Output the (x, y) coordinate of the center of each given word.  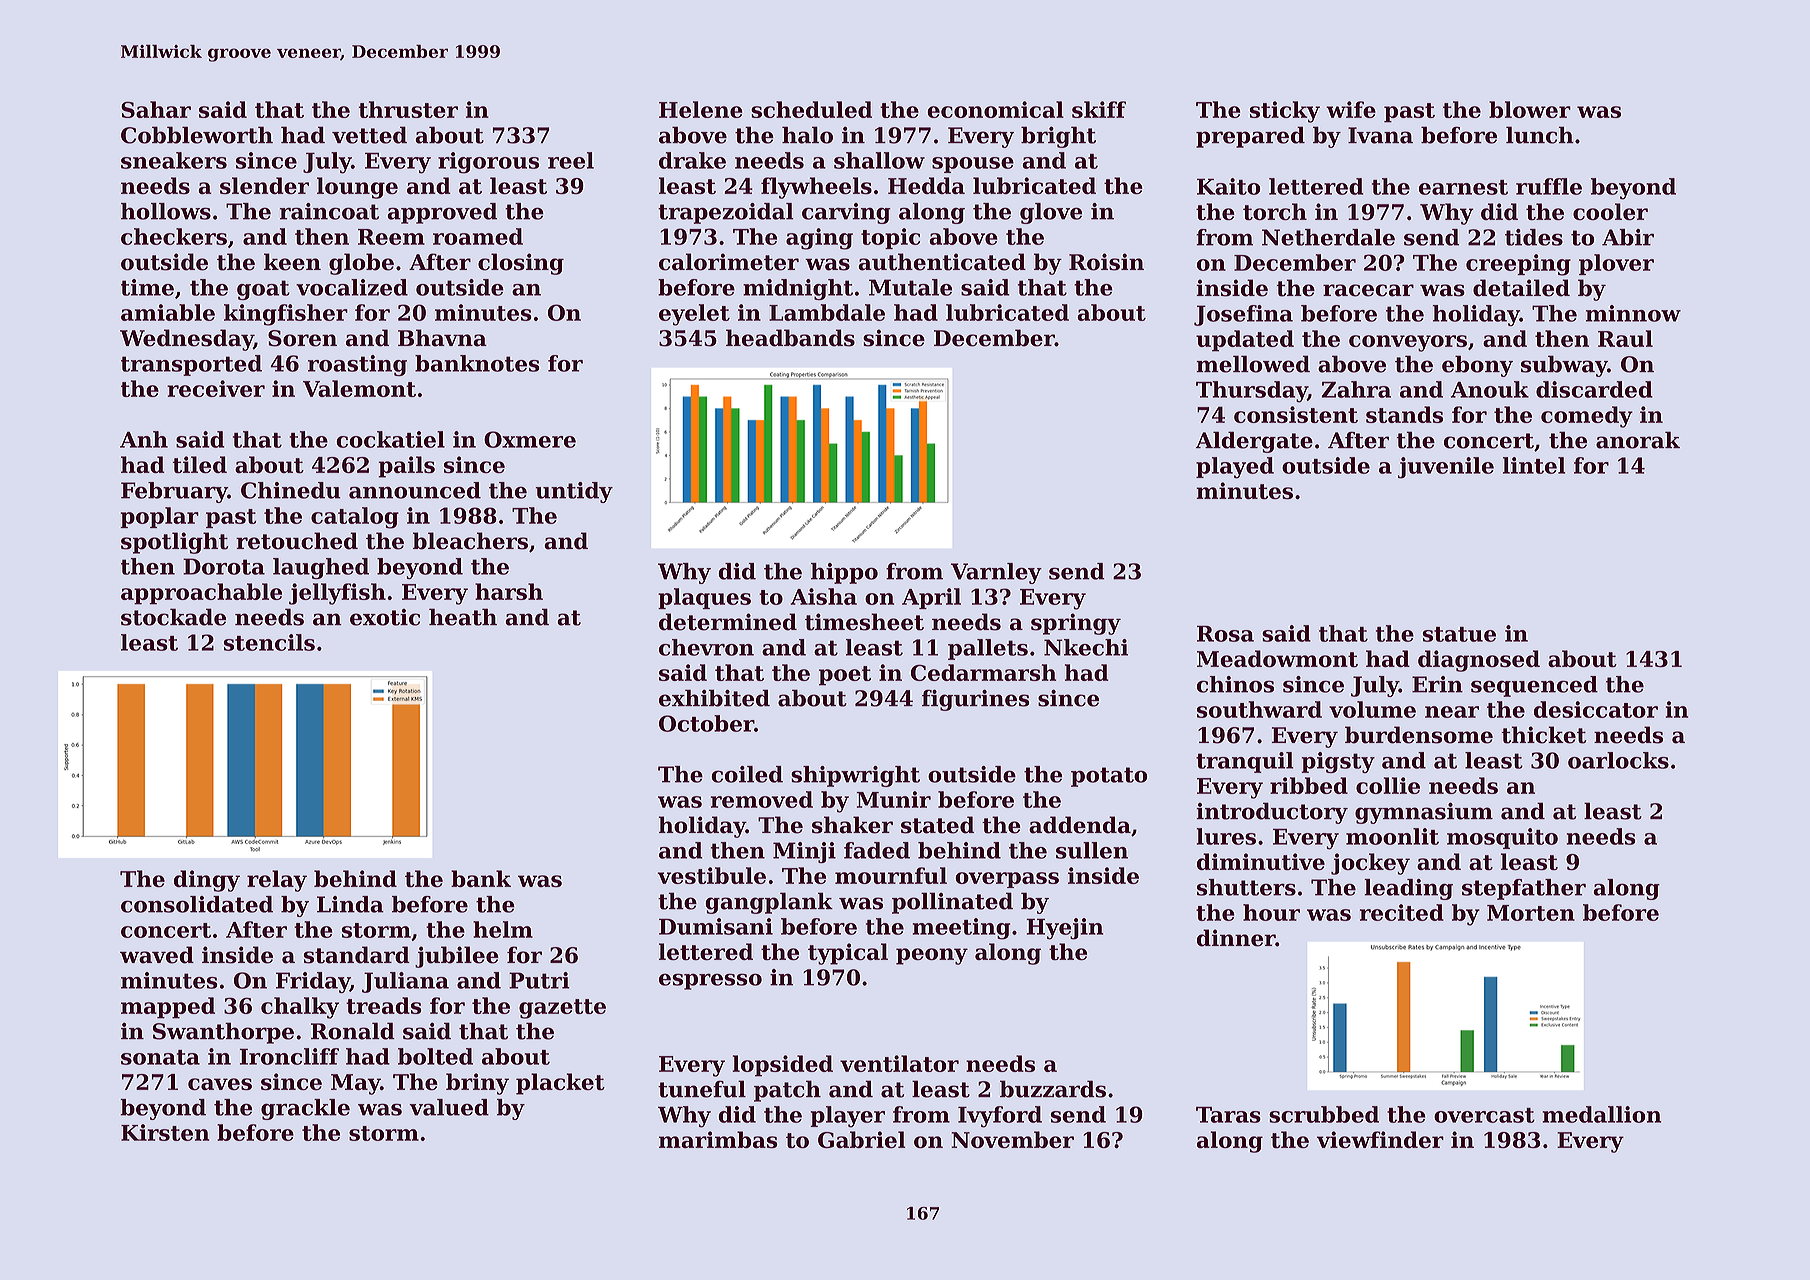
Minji (804, 852)
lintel (1534, 465)
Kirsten (165, 1132)
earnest (1463, 187)
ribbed (1309, 785)
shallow (879, 160)
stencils (269, 642)
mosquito (1502, 838)
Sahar (156, 109)
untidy (574, 492)
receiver (216, 388)
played (1235, 468)
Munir (894, 799)
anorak (1638, 440)
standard (357, 955)
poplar (159, 517)
